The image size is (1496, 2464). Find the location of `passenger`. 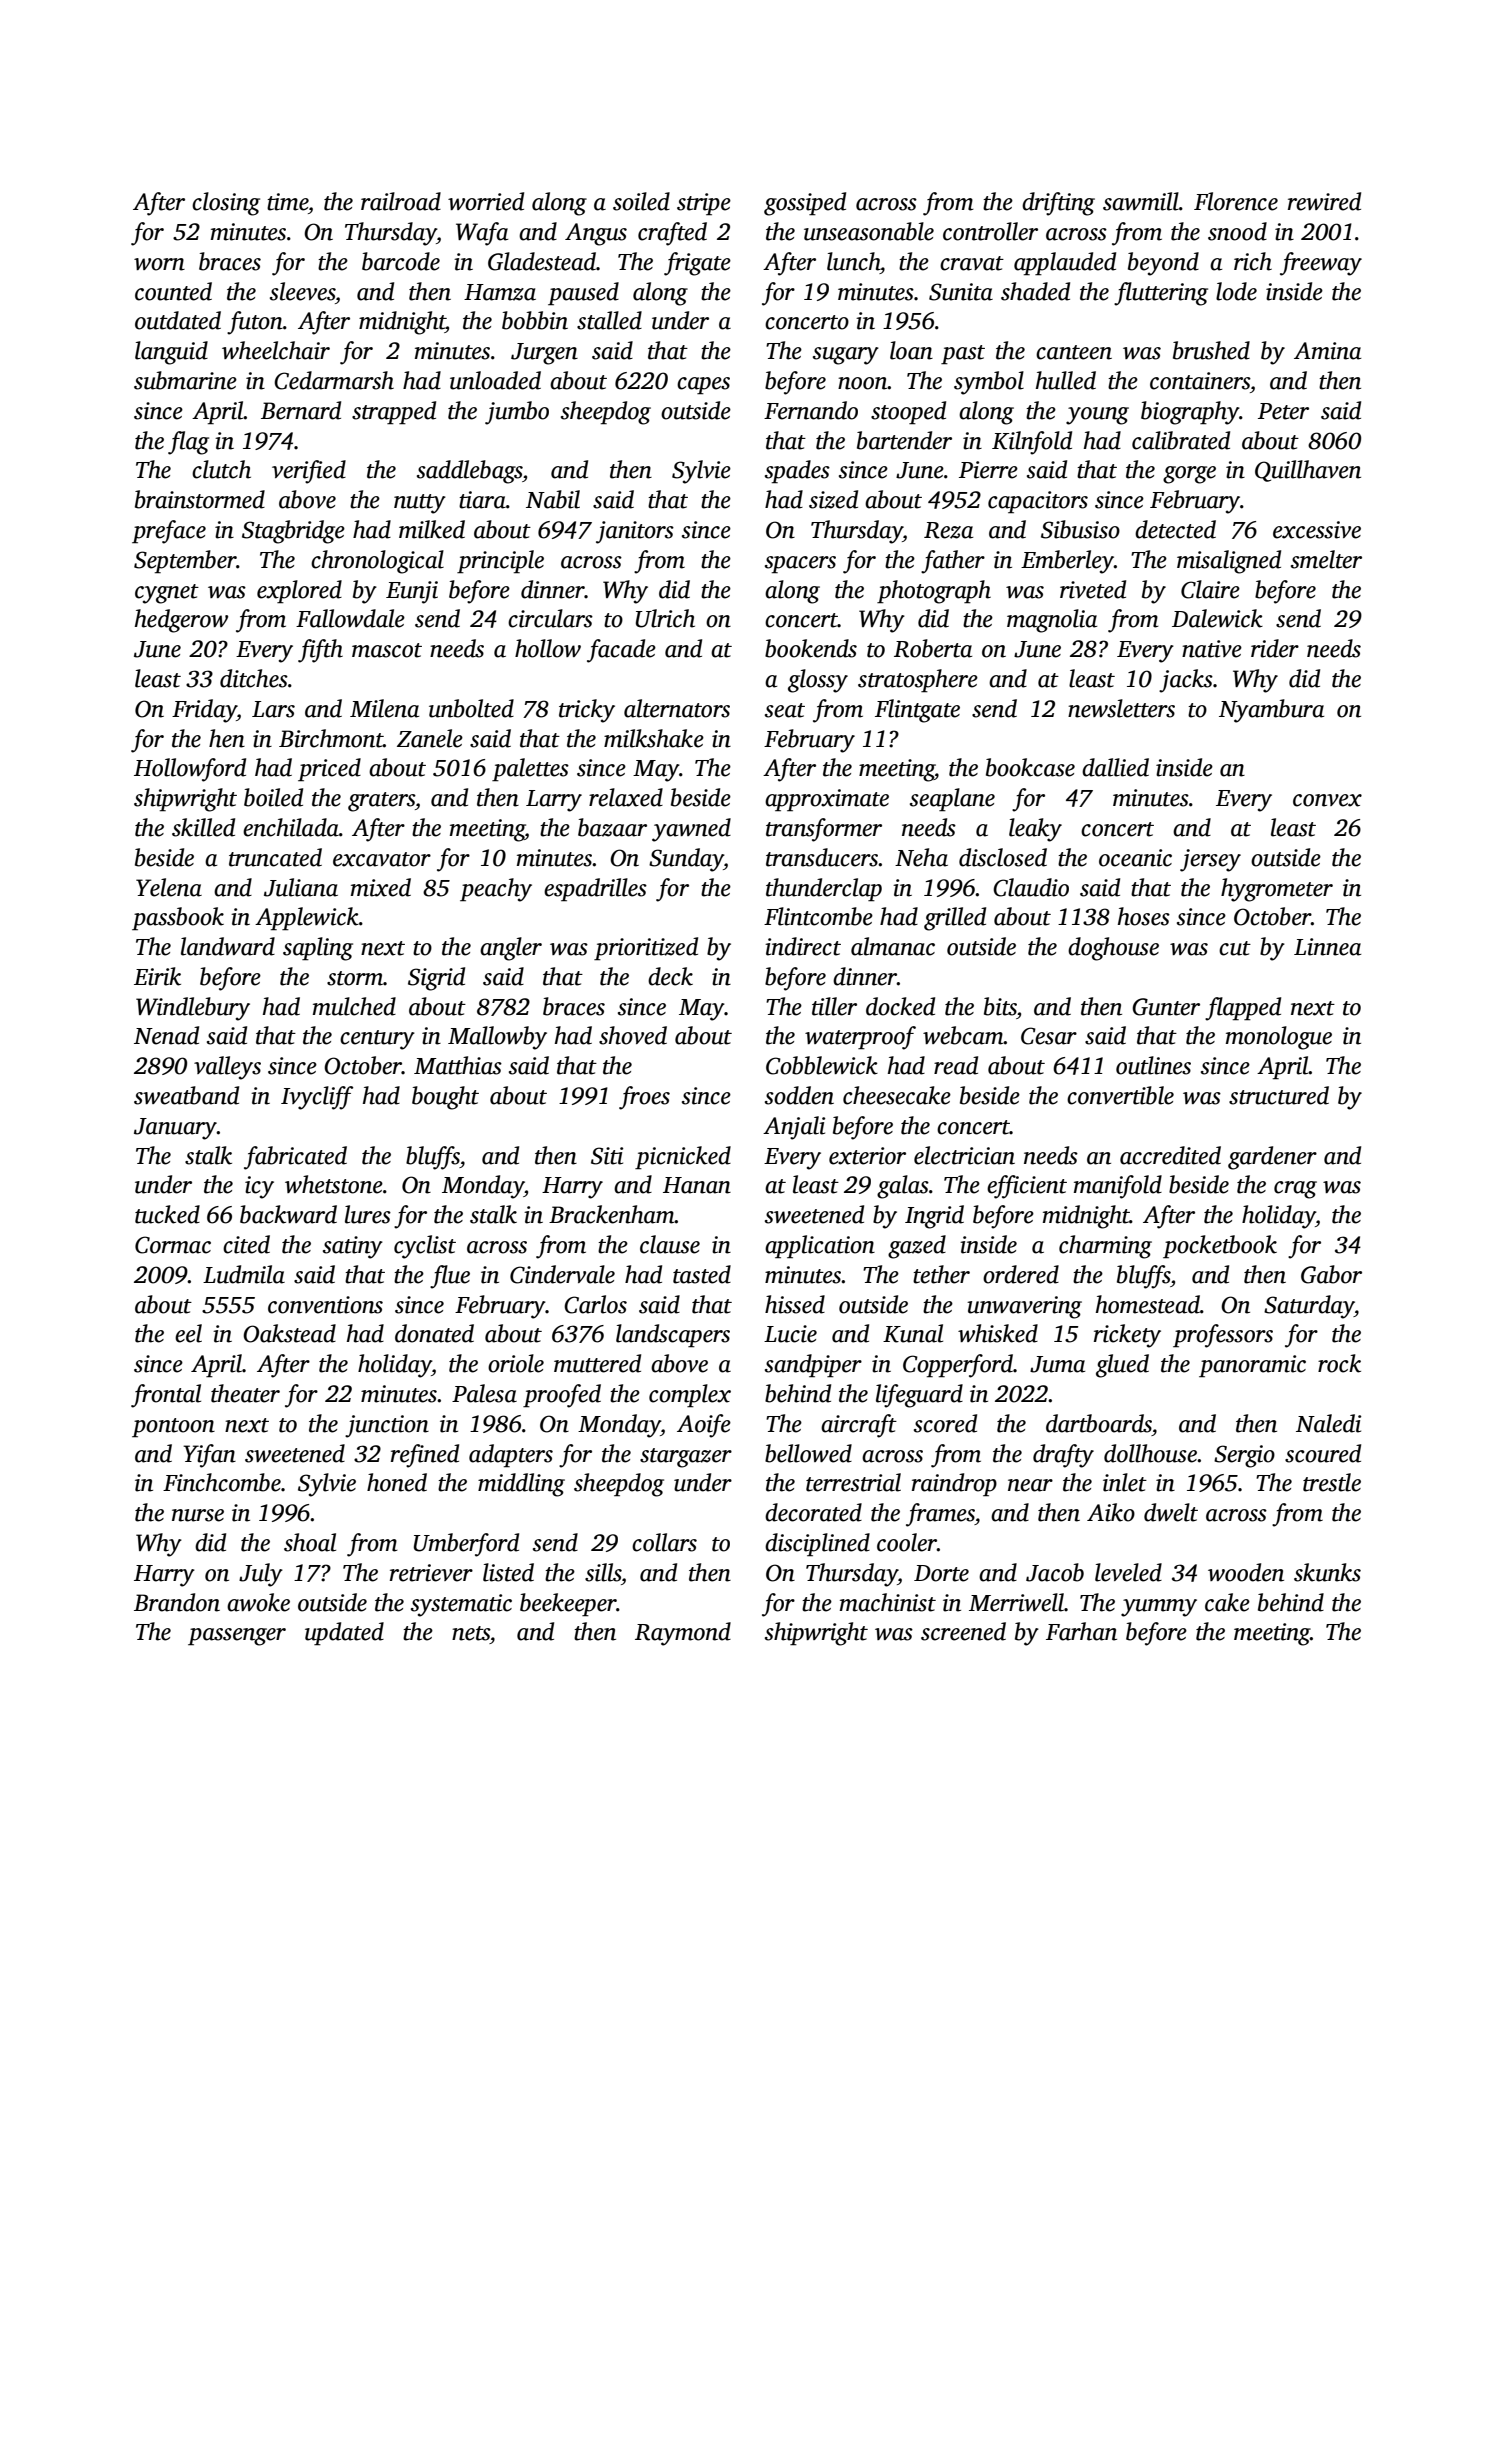

passenger is located at coordinates (237, 1637).
